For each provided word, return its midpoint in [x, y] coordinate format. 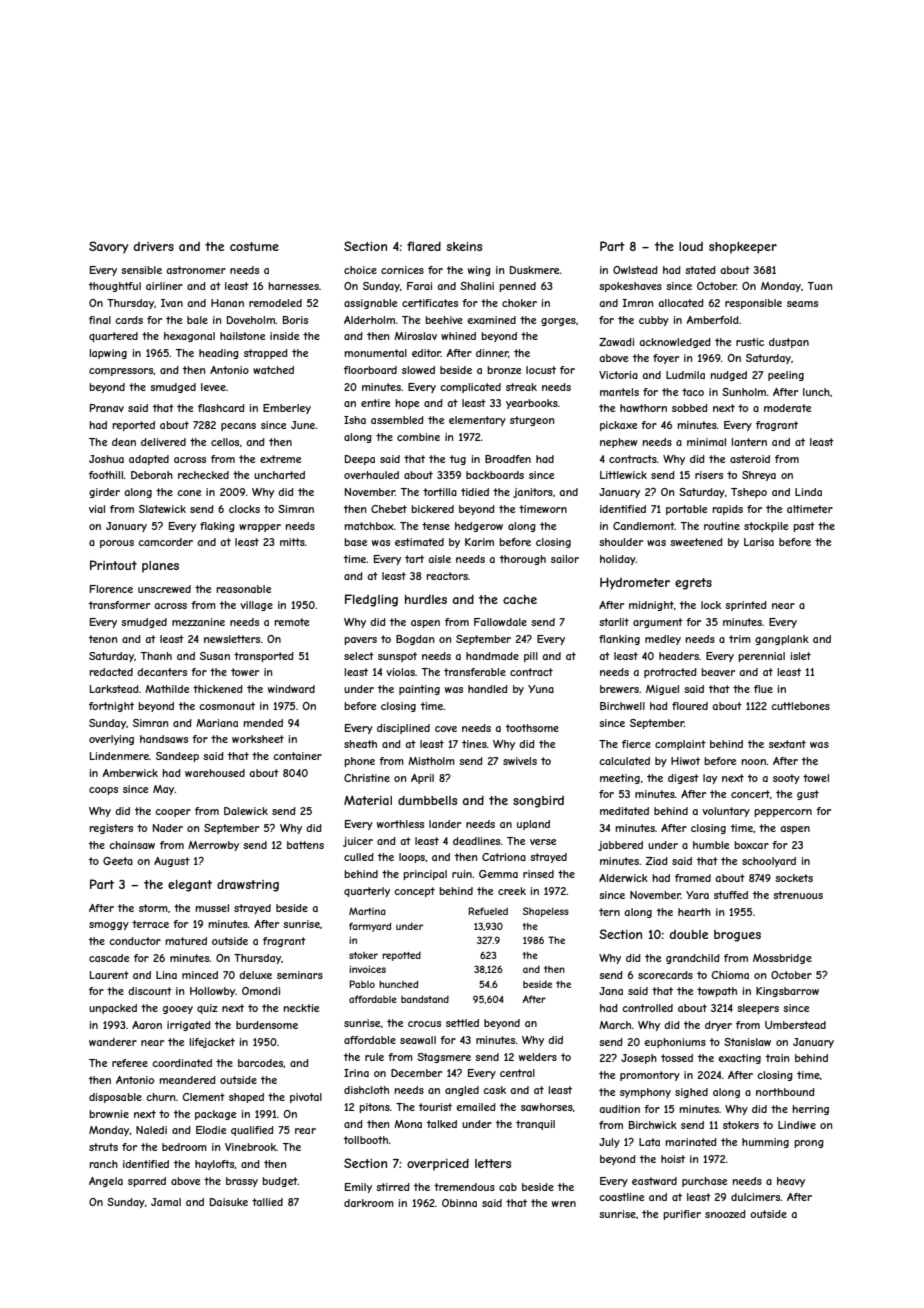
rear [305, 1131]
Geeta [118, 861]
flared [424, 246]
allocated [681, 303]
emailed [476, 1107]
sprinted [746, 606]
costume [254, 246]
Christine [367, 778]
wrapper [260, 528]
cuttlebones [800, 706]
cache [520, 599]
